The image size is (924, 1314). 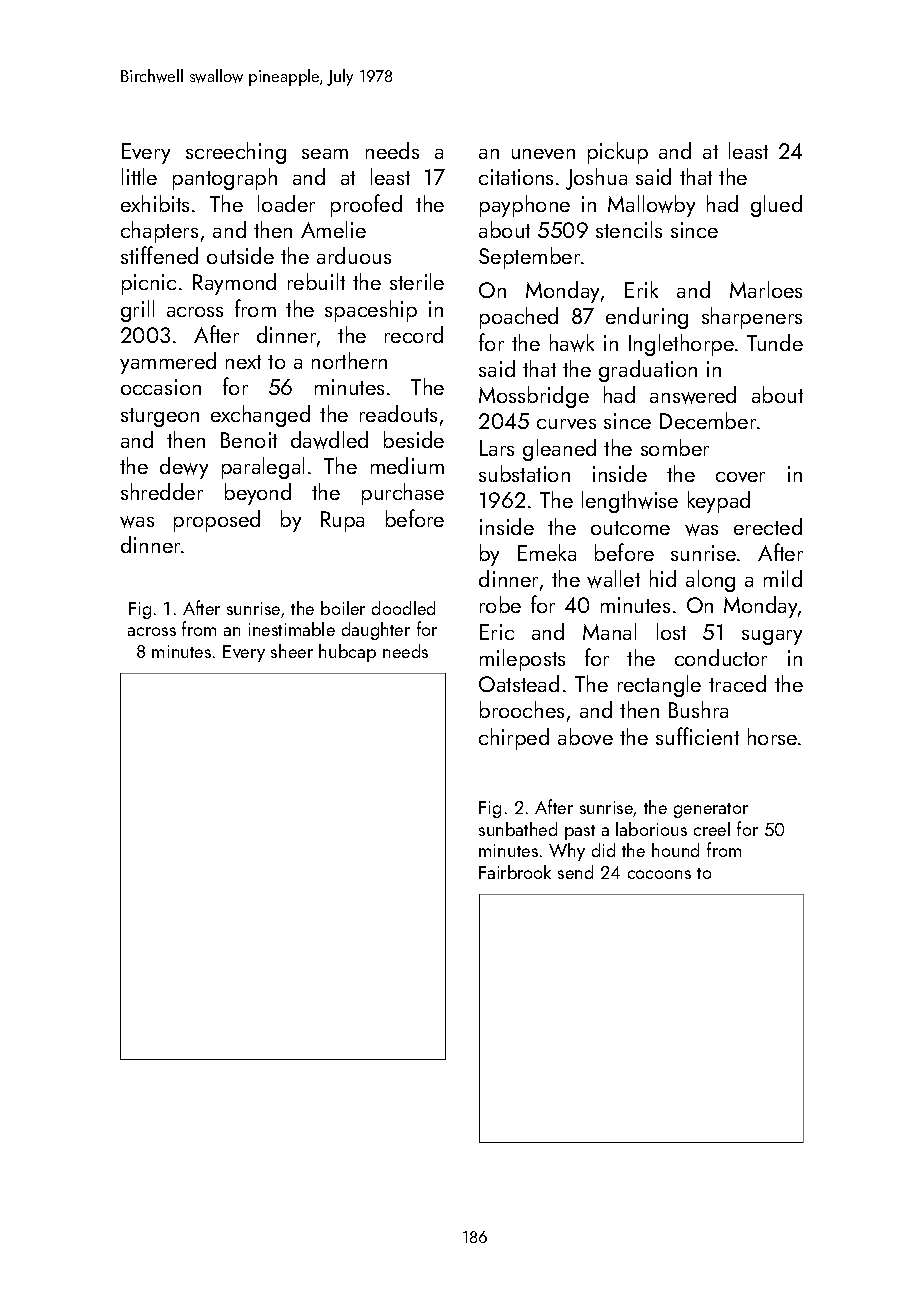 What do you see at coordinates (651, 206) in the page?
I see `Mallowby` at bounding box center [651, 206].
